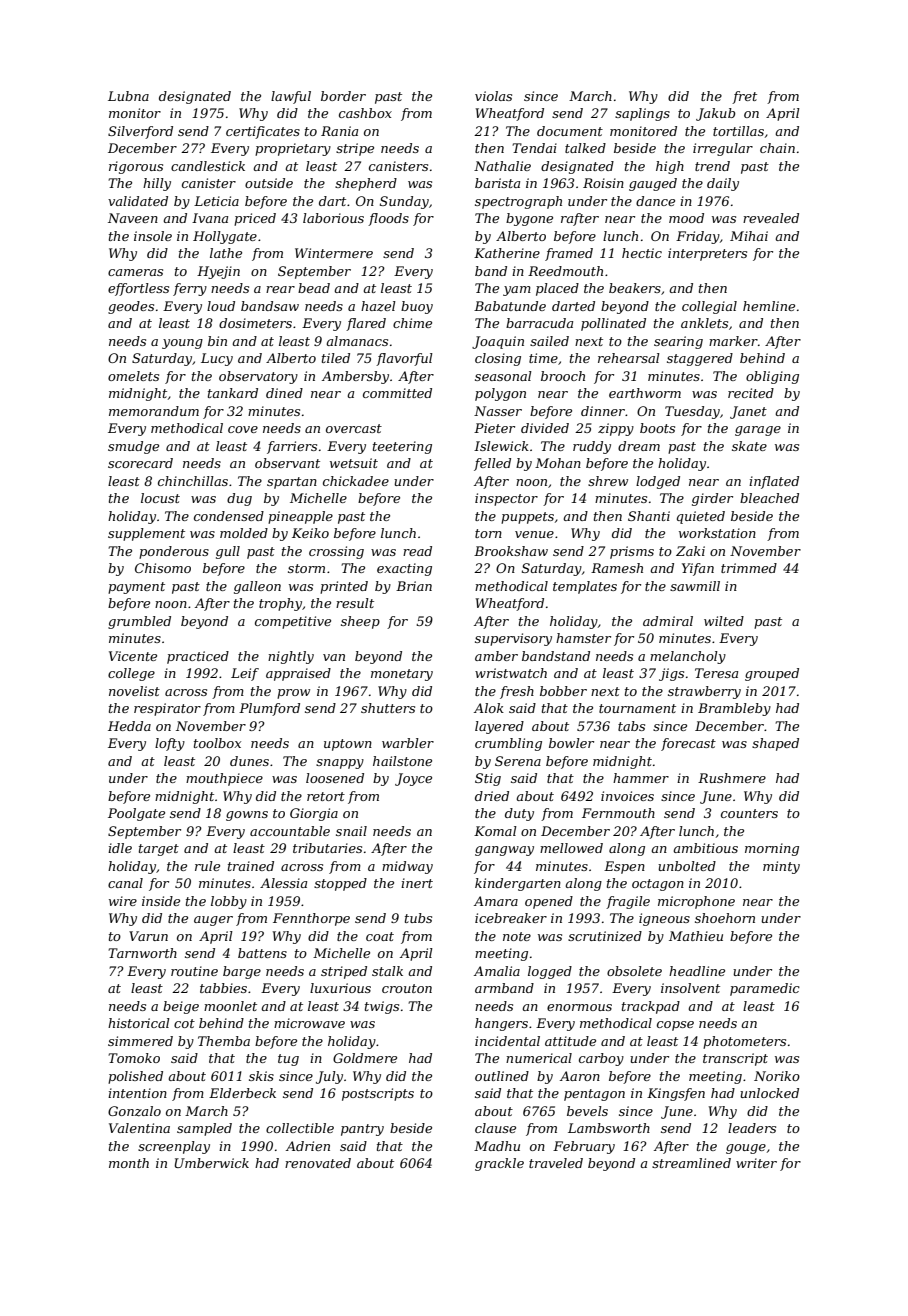 This image has height=1316, width=908. What do you see at coordinates (134, 1058) in the image?
I see `Tomoko` at bounding box center [134, 1058].
